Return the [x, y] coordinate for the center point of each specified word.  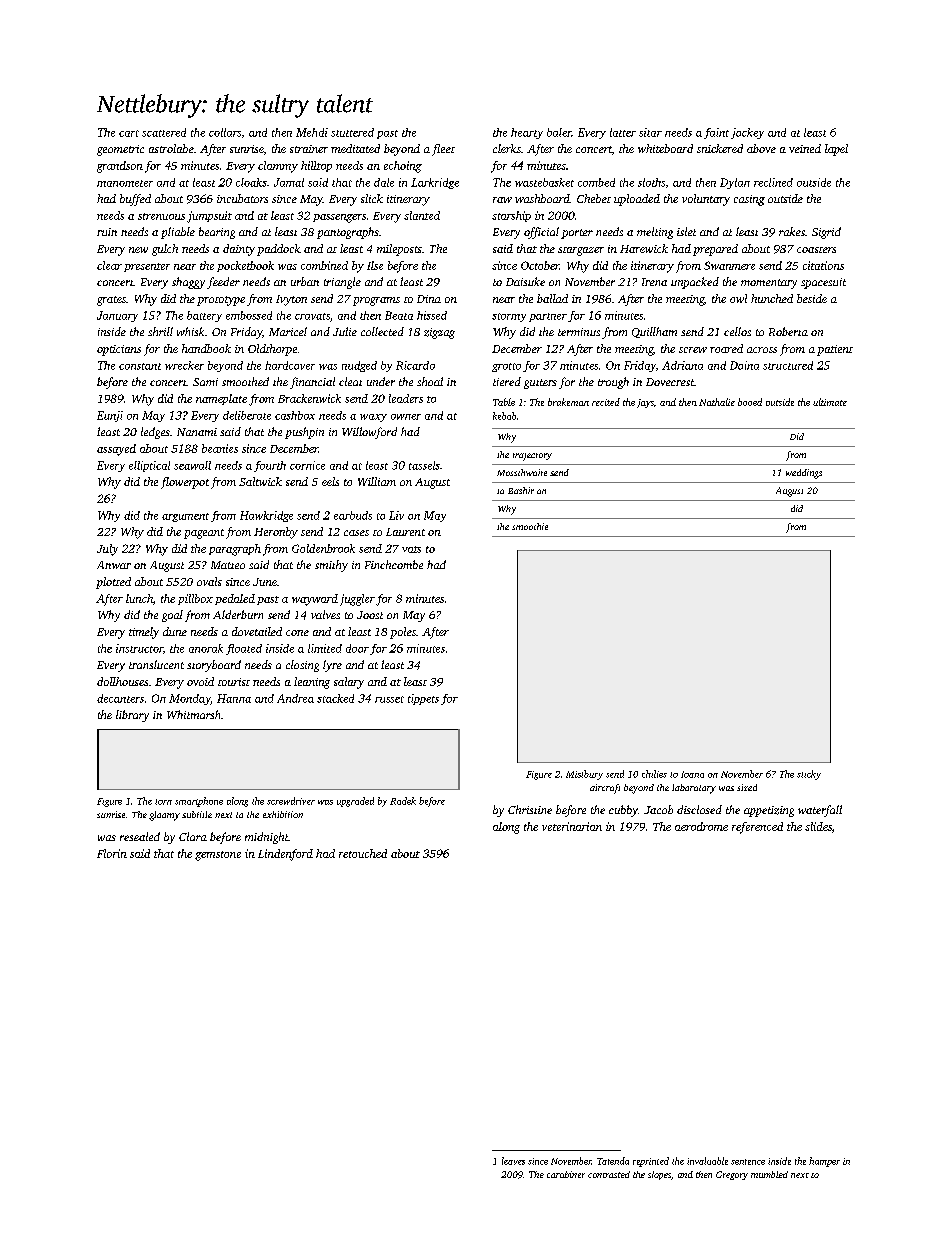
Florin [112, 853]
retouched [363, 853]
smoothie [530, 526]
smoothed [245, 381]
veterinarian [572, 826]
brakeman [568, 402]
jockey [747, 133]
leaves [513, 1161]
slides [818, 826]
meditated [355, 148]
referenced [757, 828]
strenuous [161, 216]
